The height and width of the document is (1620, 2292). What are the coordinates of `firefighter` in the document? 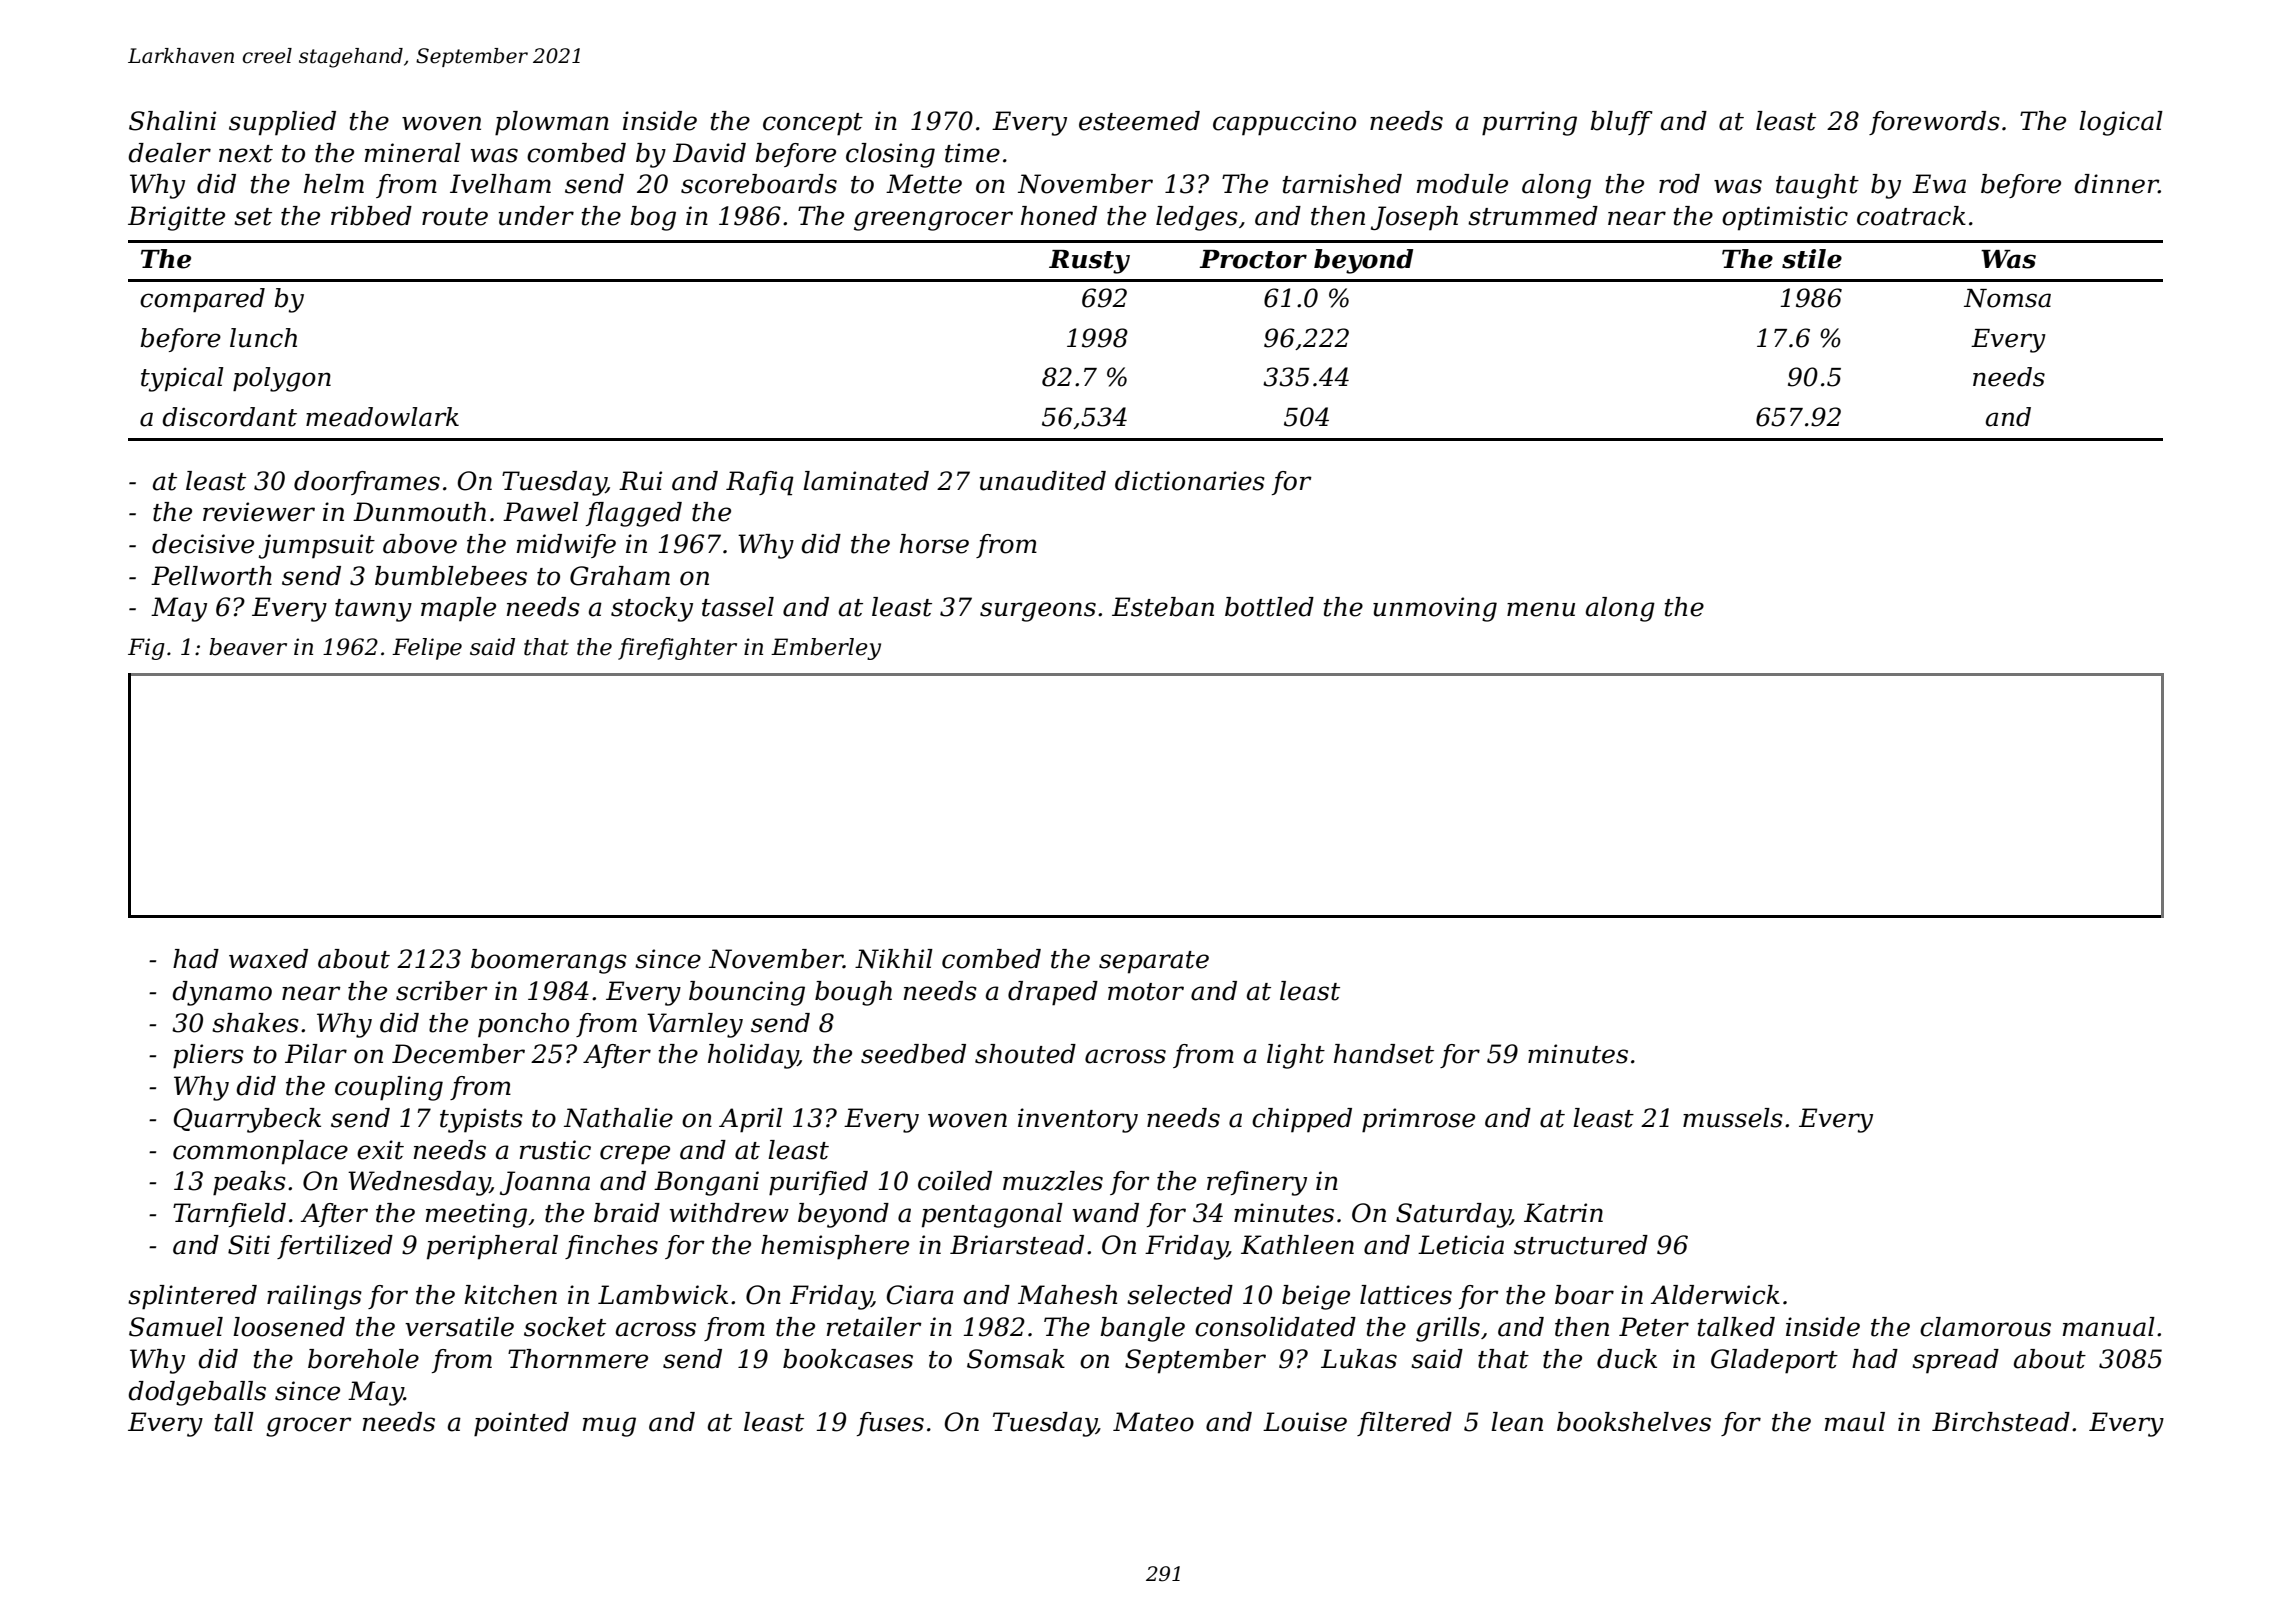 It's located at (677, 649).
